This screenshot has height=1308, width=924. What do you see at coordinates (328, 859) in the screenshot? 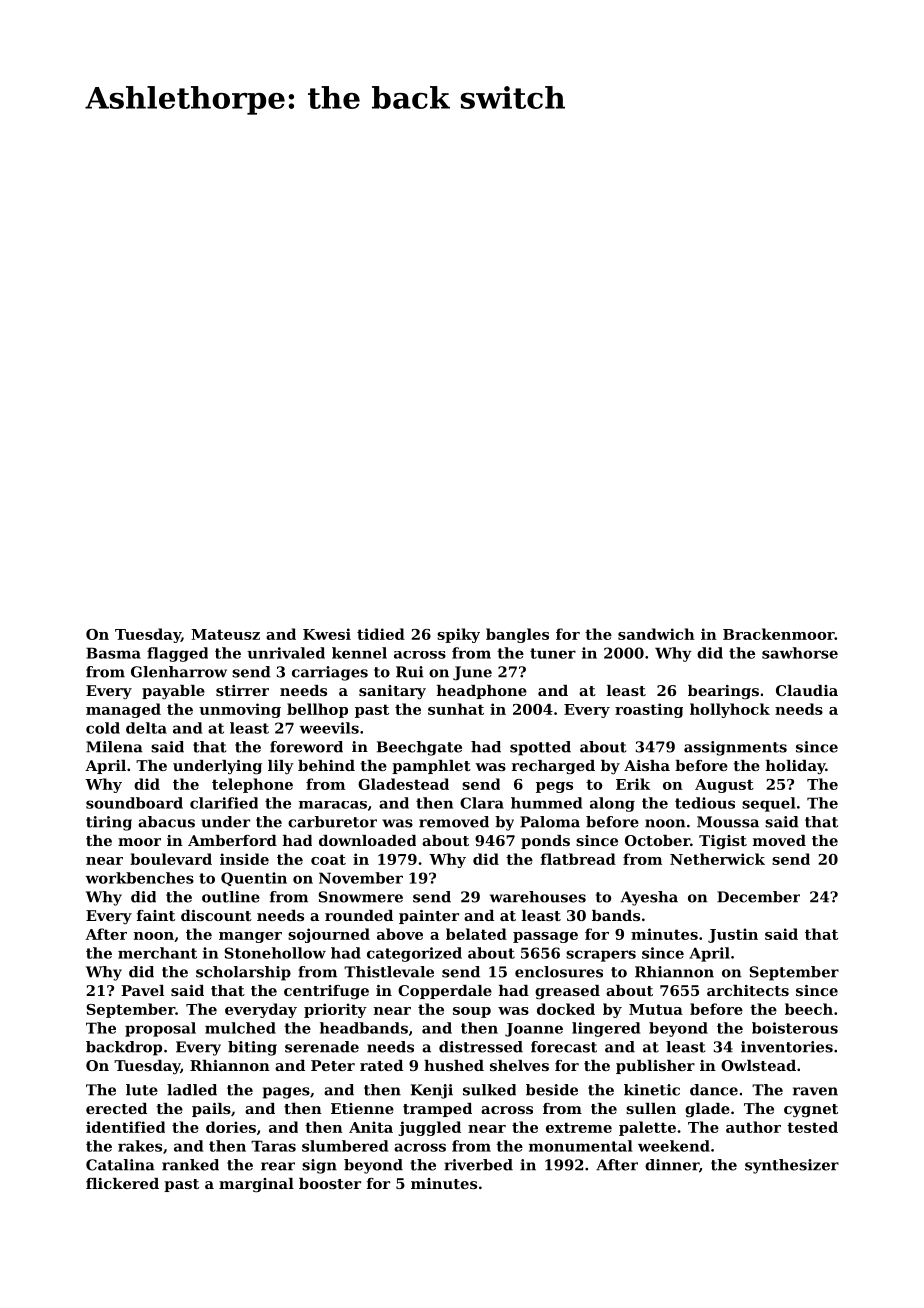
I see `coat` at bounding box center [328, 859].
